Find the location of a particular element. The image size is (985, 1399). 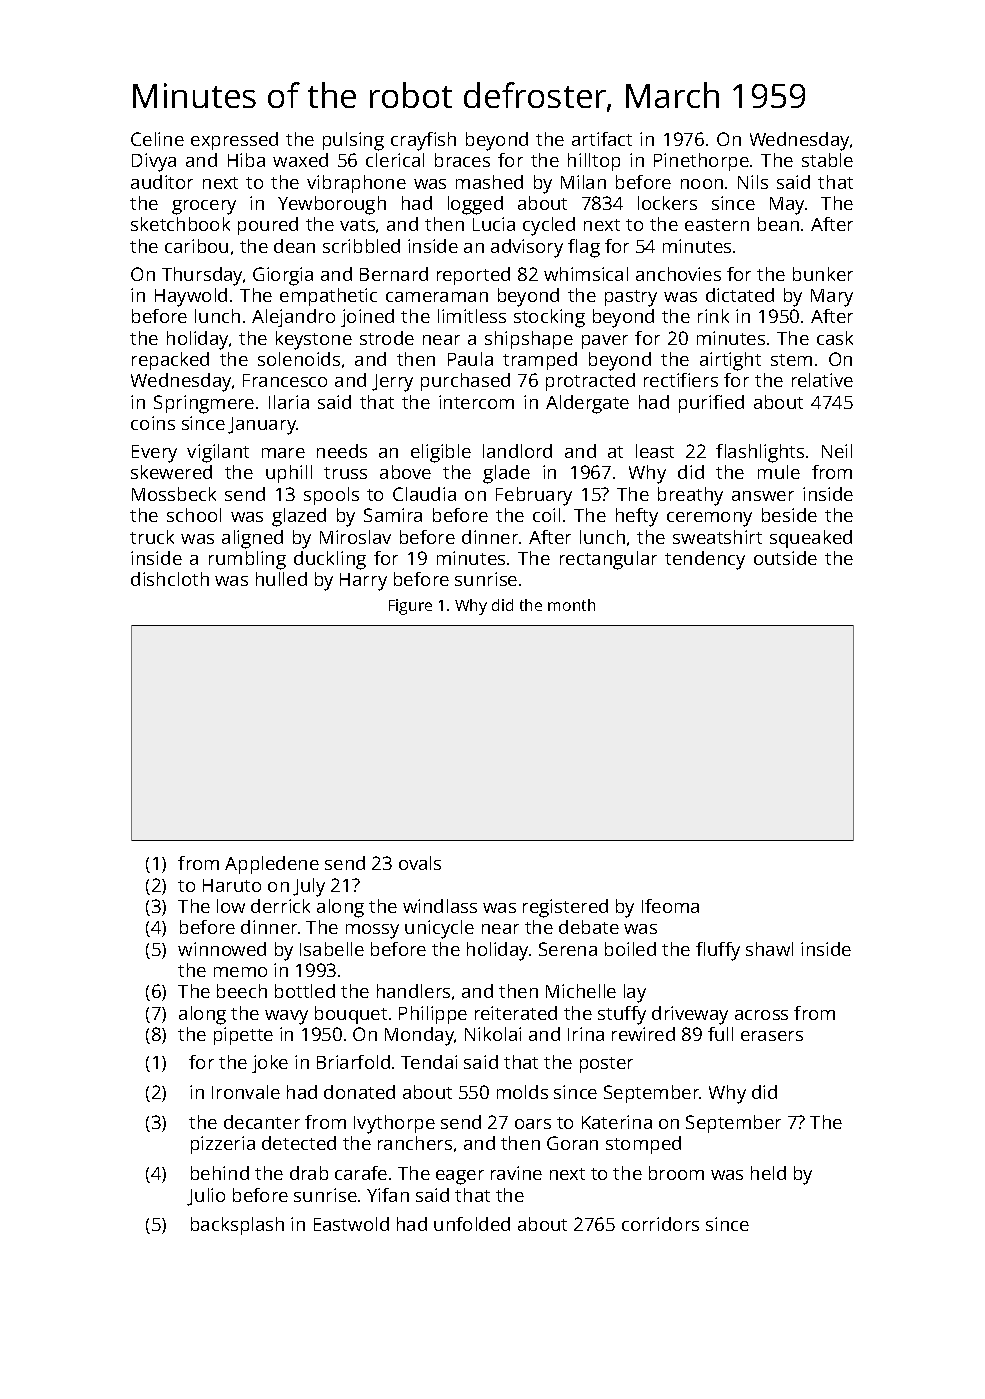

tendency is located at coordinates (705, 560).
